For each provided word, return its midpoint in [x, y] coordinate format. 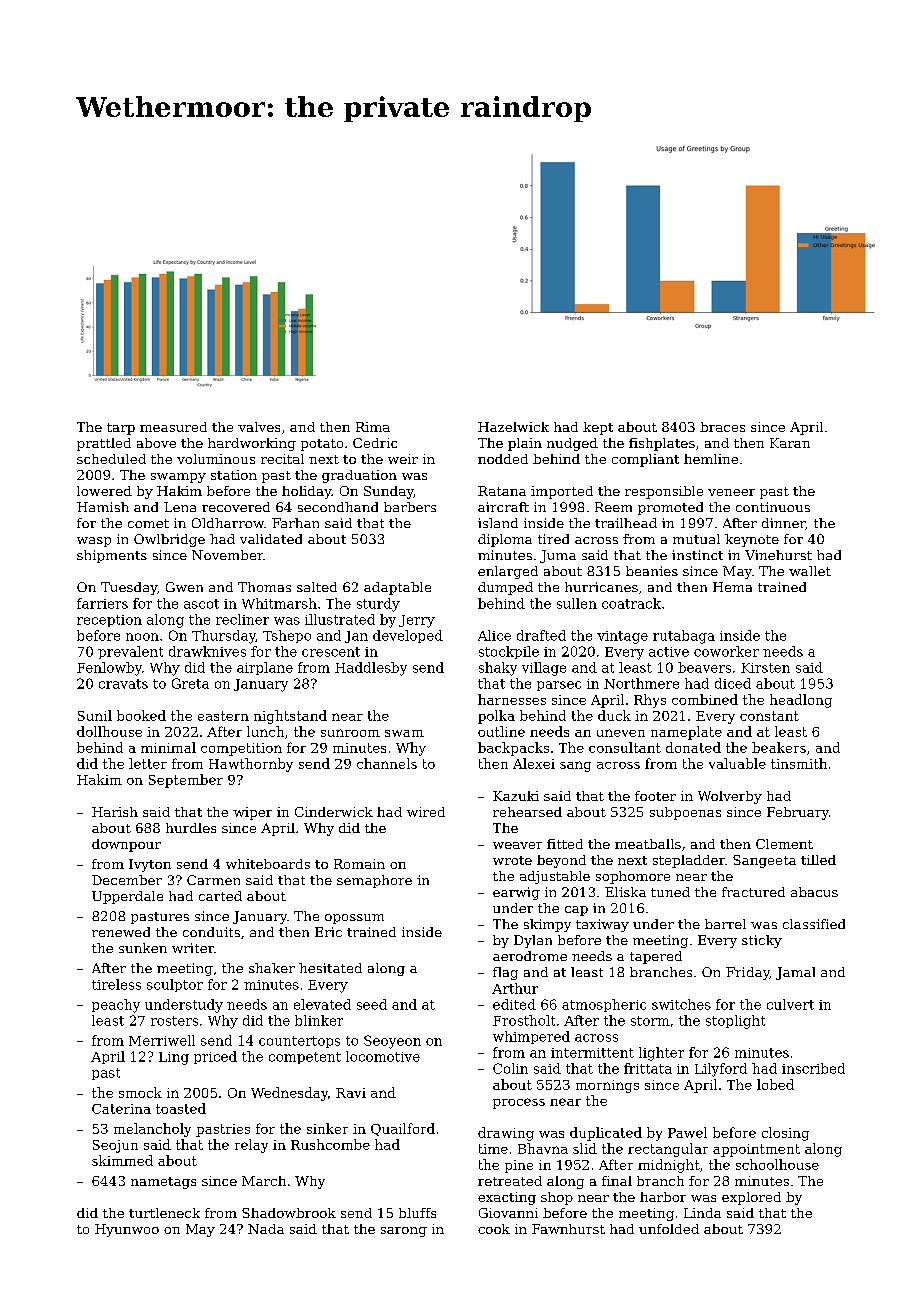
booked [141, 715]
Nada [266, 1229]
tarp [121, 429]
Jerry [417, 621]
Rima [373, 427]
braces [722, 427]
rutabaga [684, 637]
